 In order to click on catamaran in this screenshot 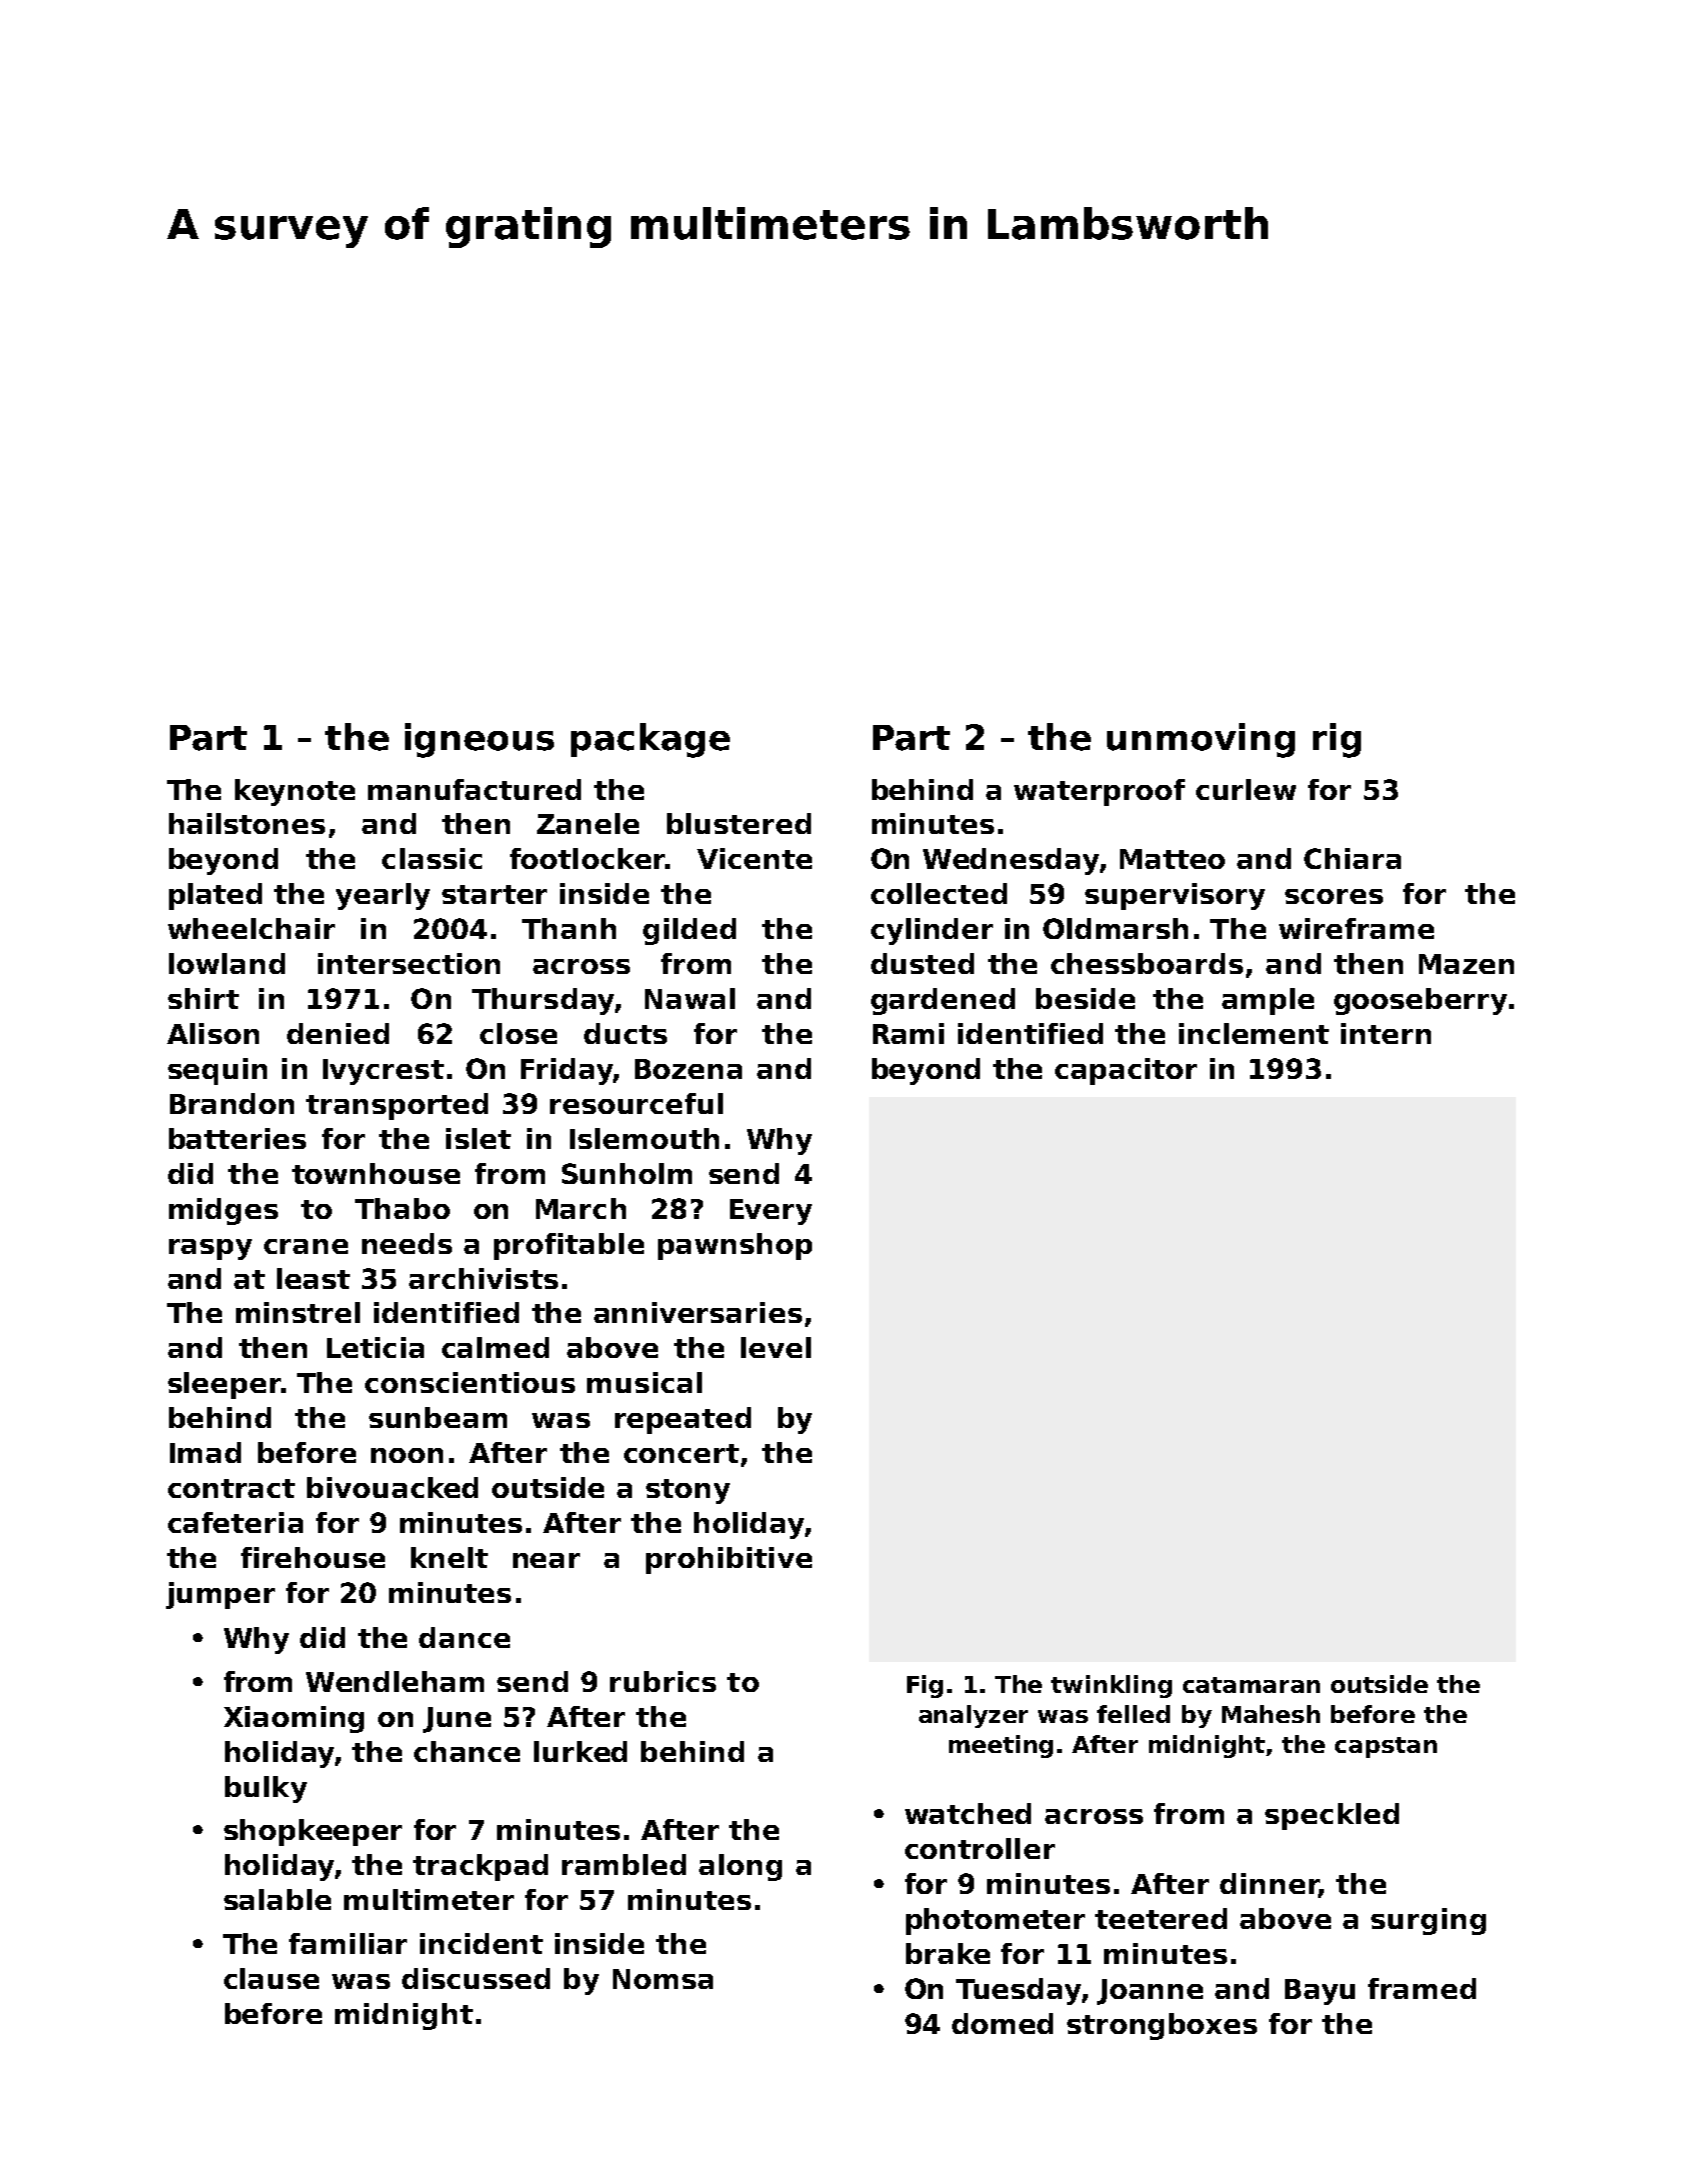, I will do `click(1251, 1685)`.
